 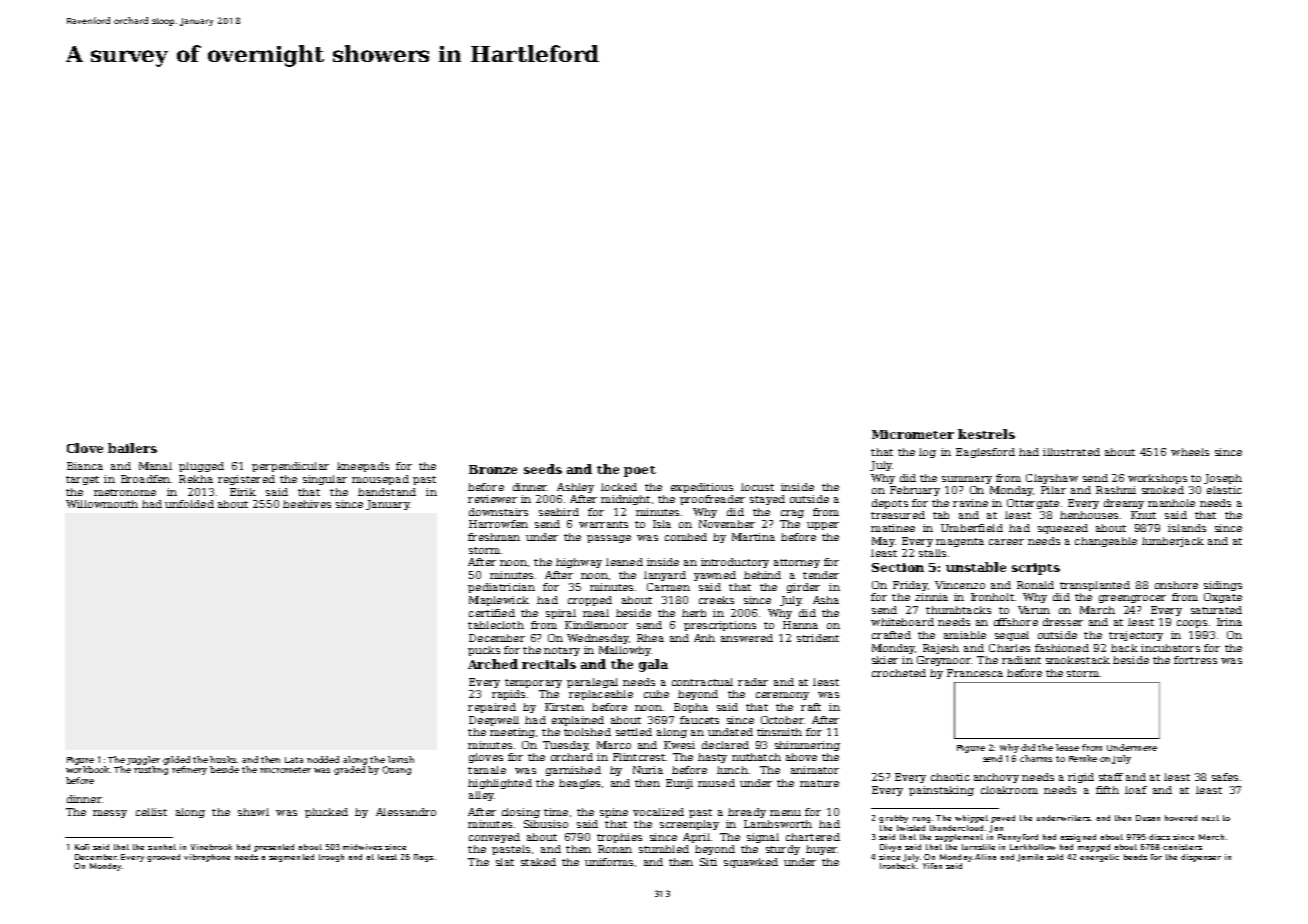 I want to click on dresser, so click(x=1063, y=622).
